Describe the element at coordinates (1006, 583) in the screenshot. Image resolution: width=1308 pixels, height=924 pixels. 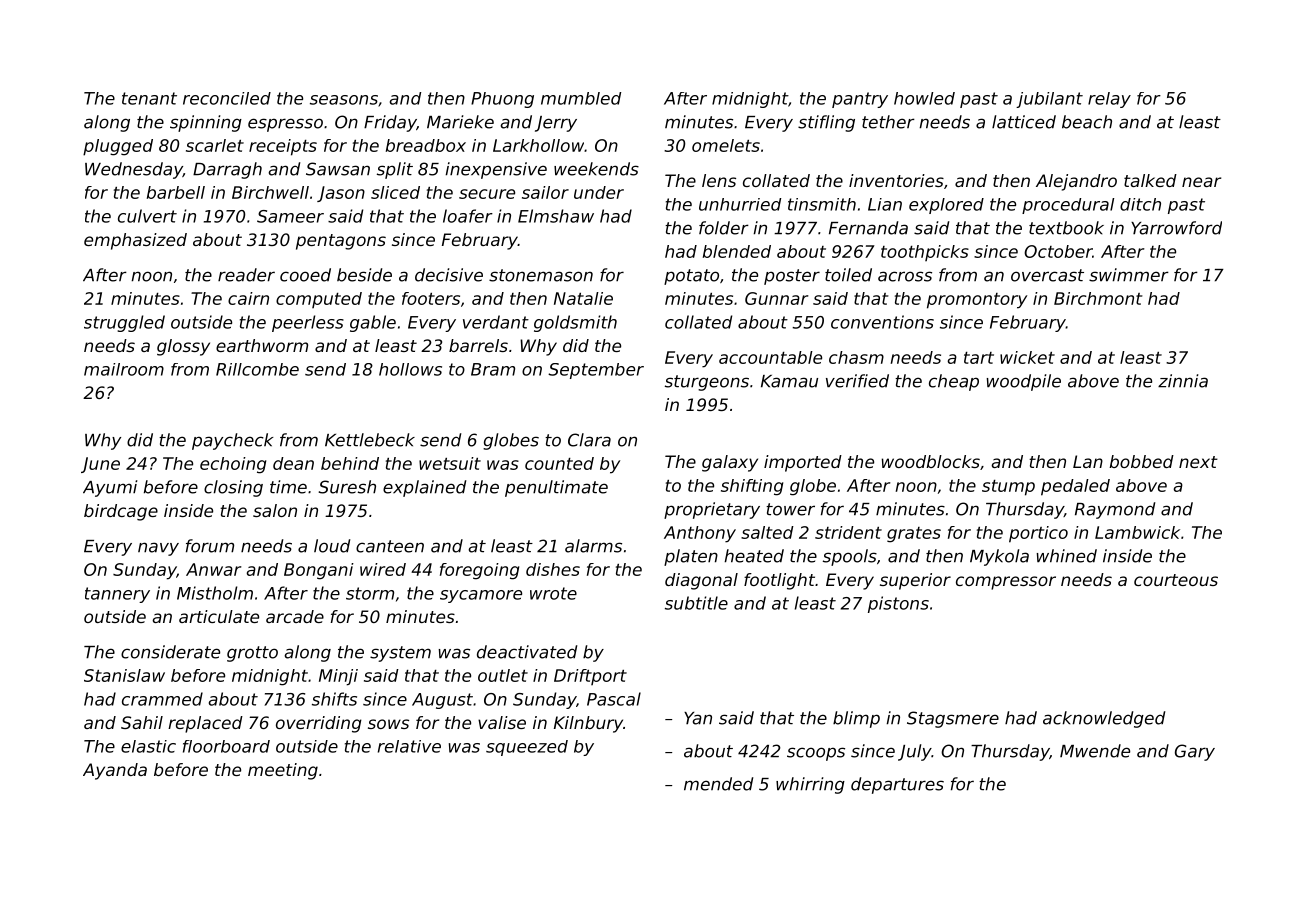
I see `compressor` at that location.
